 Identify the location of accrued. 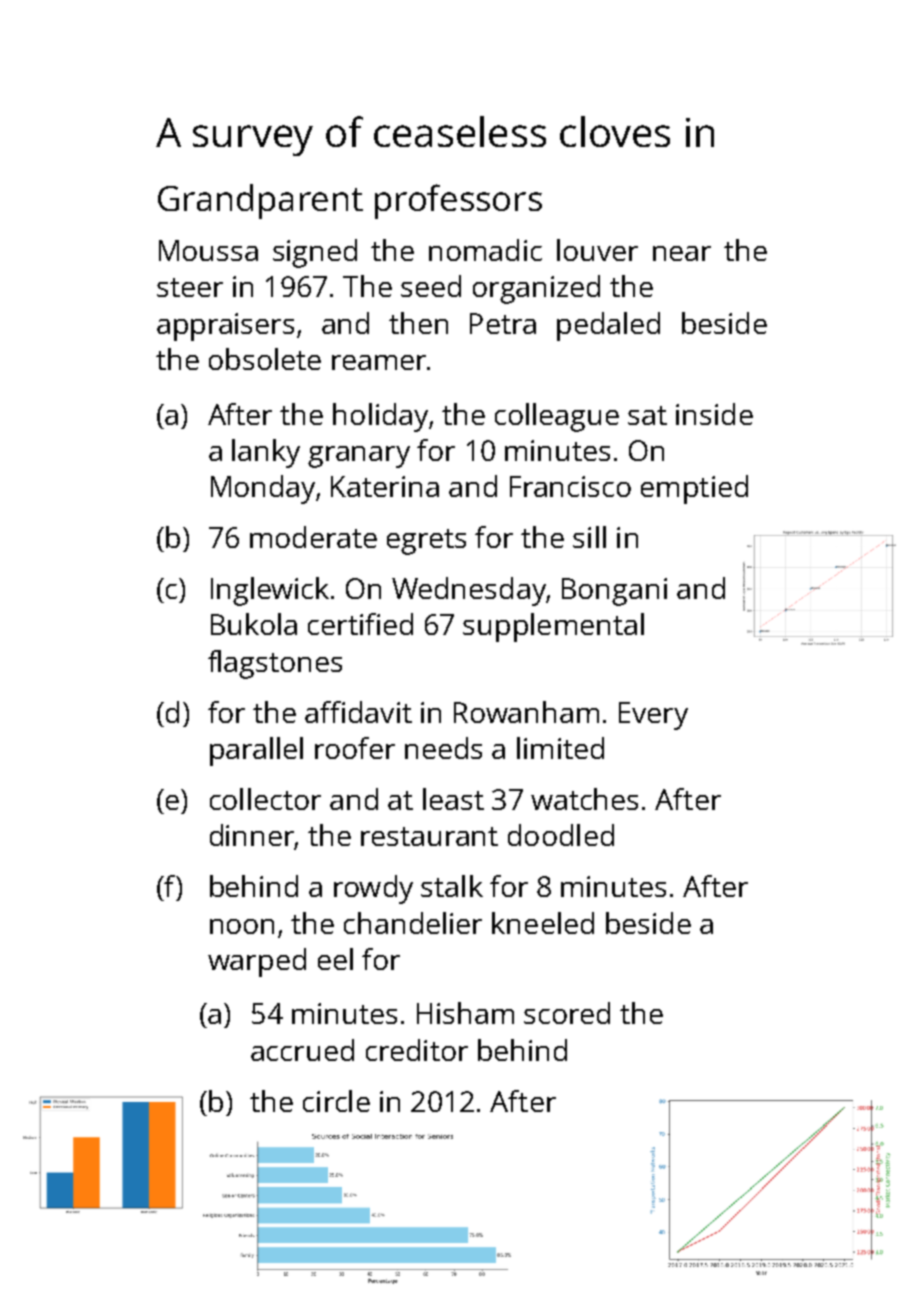
(302, 1050).
